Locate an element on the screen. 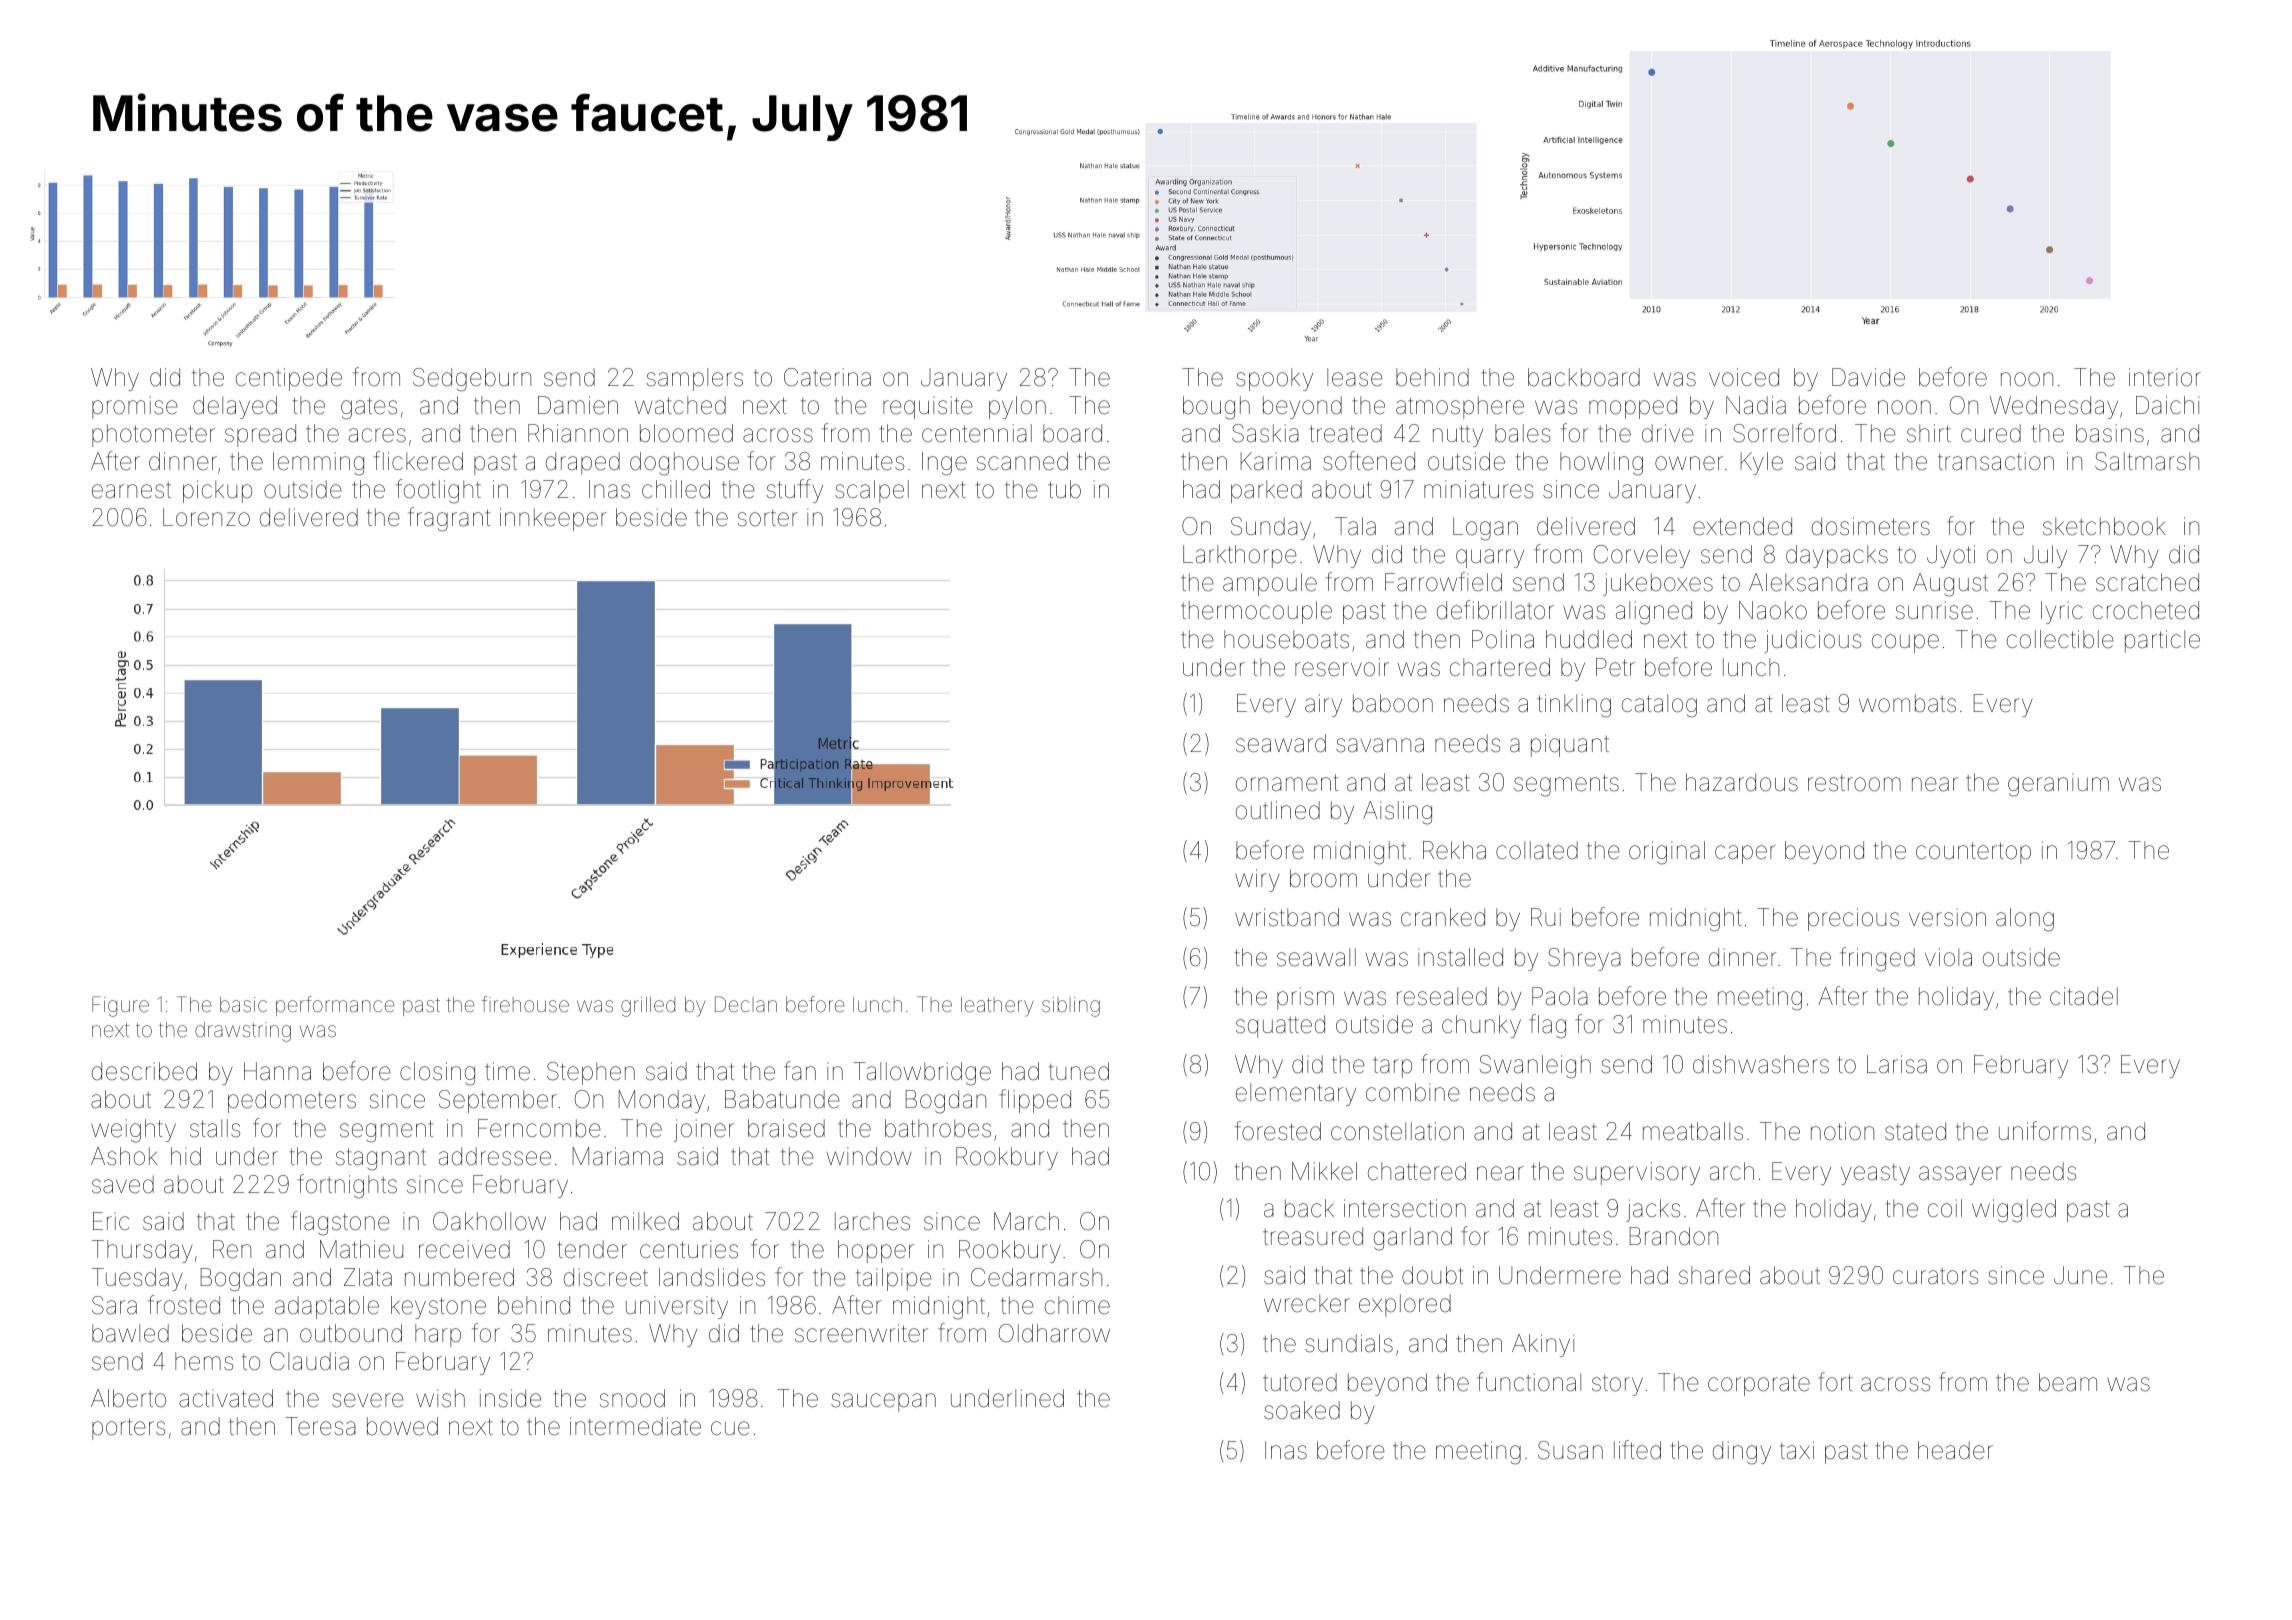  Alberto is located at coordinates (128, 1398).
